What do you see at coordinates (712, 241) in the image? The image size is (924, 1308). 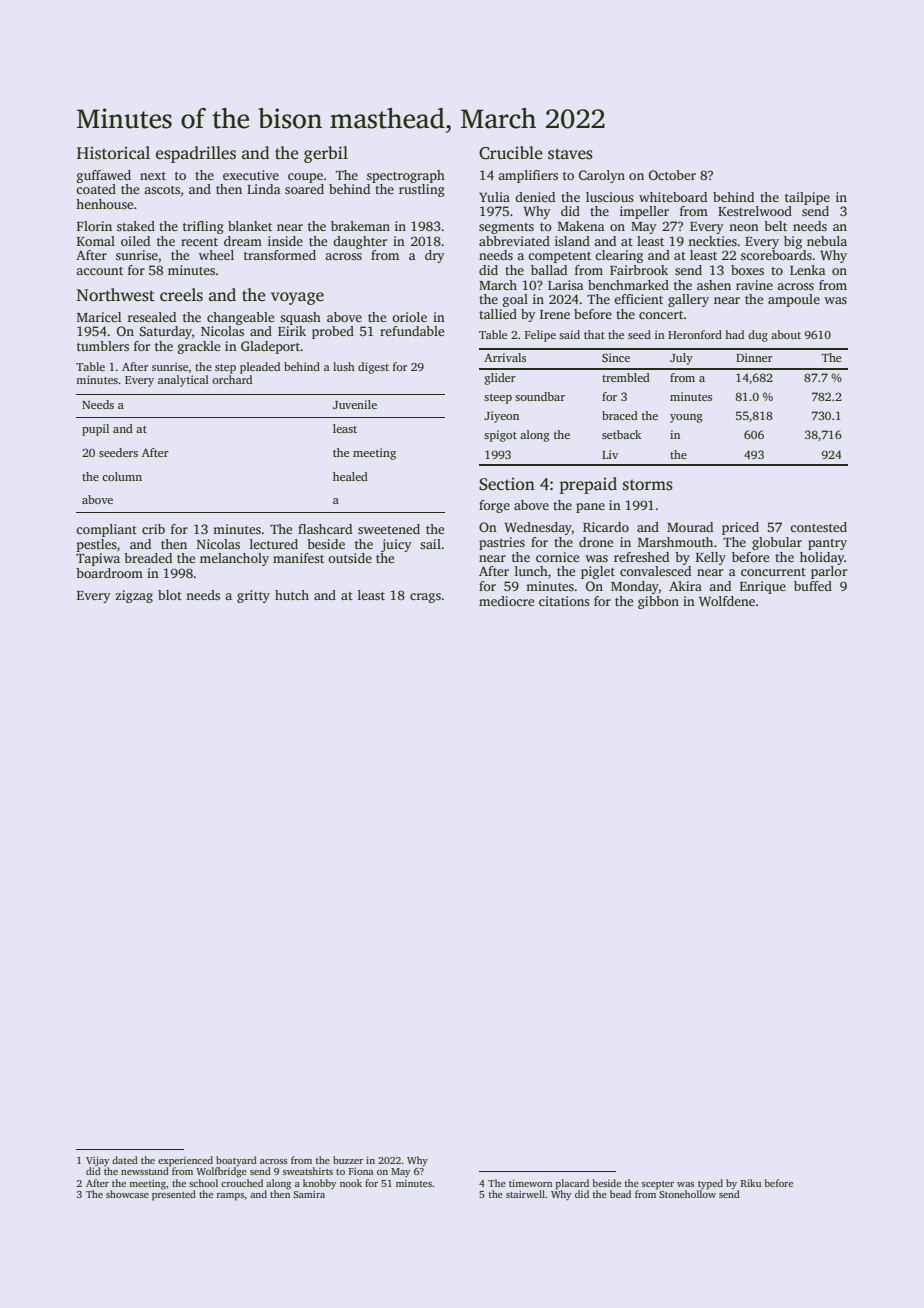 I see `neckties` at bounding box center [712, 241].
